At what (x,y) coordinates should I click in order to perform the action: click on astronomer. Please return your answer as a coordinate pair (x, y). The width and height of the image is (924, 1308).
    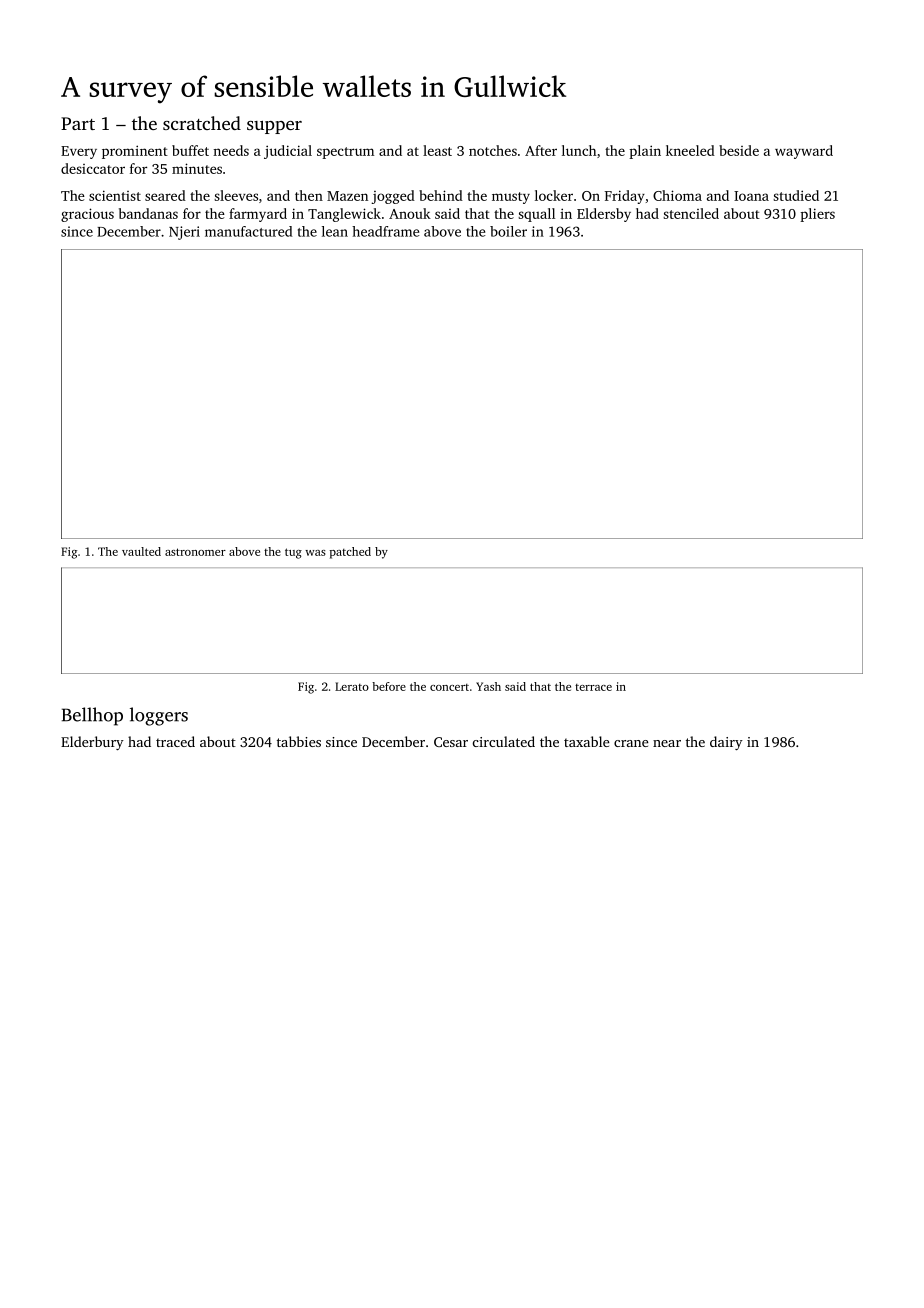
    Looking at the image, I should click on (195, 552).
